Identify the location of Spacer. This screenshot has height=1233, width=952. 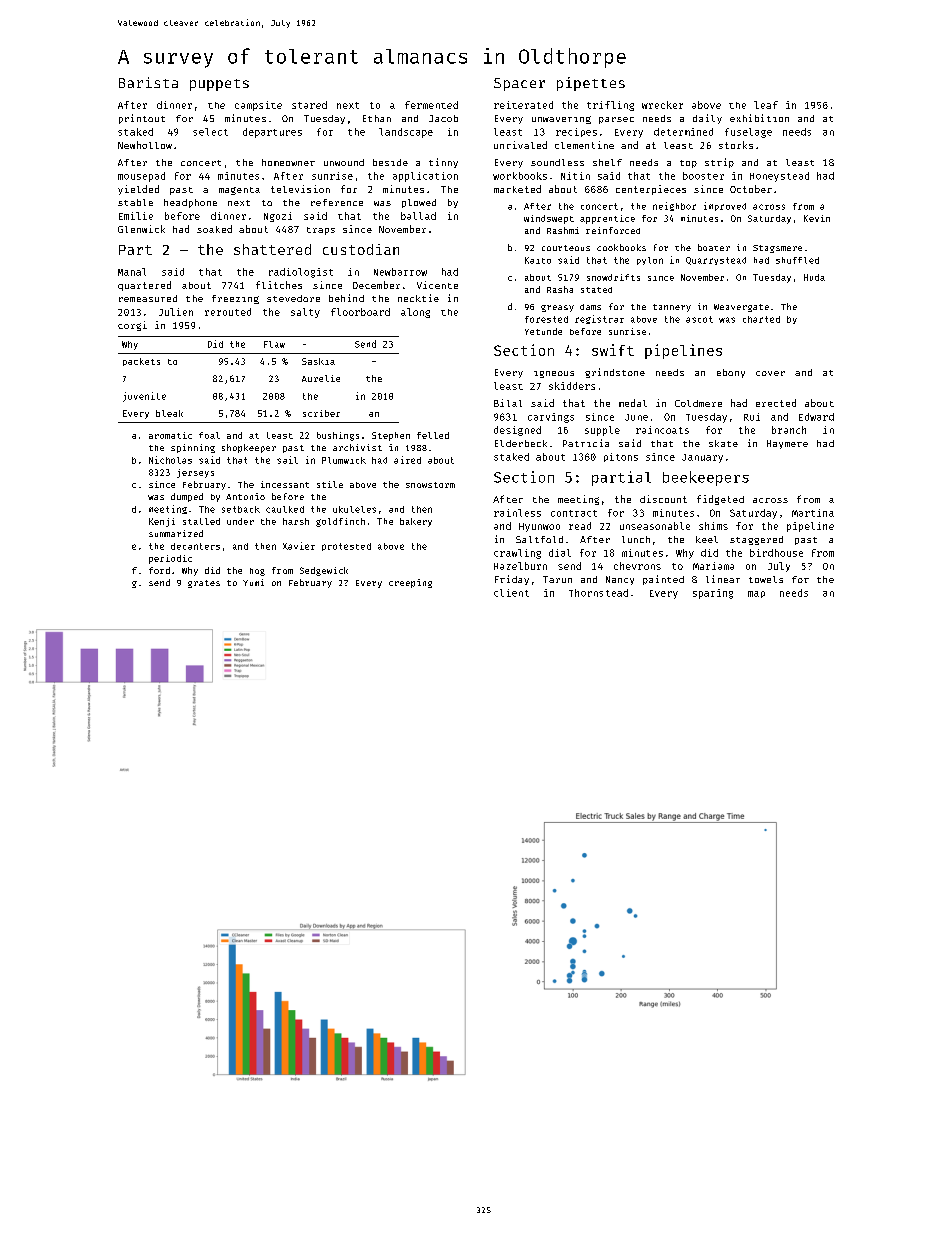
(519, 84).
